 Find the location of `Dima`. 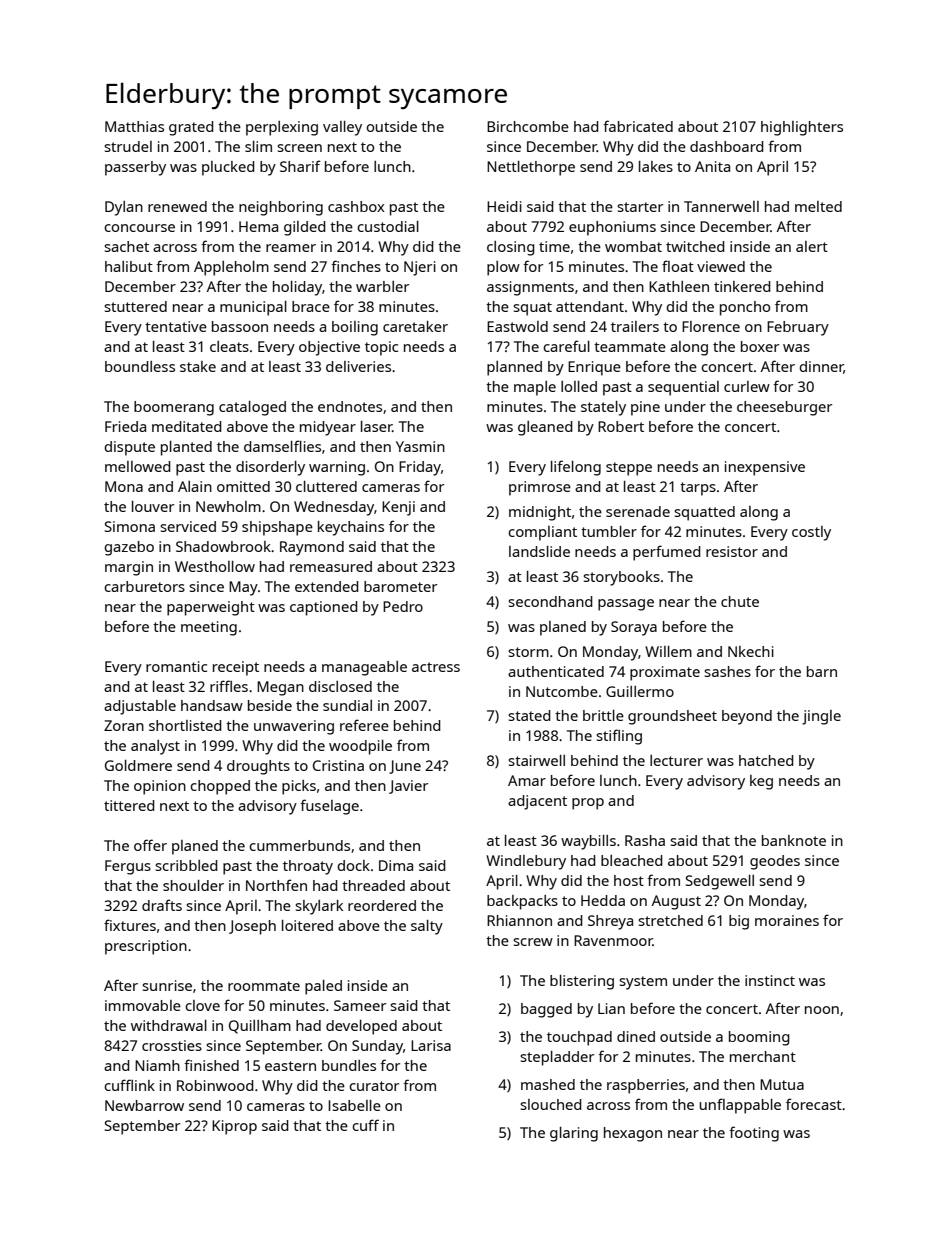

Dima is located at coordinates (396, 865).
